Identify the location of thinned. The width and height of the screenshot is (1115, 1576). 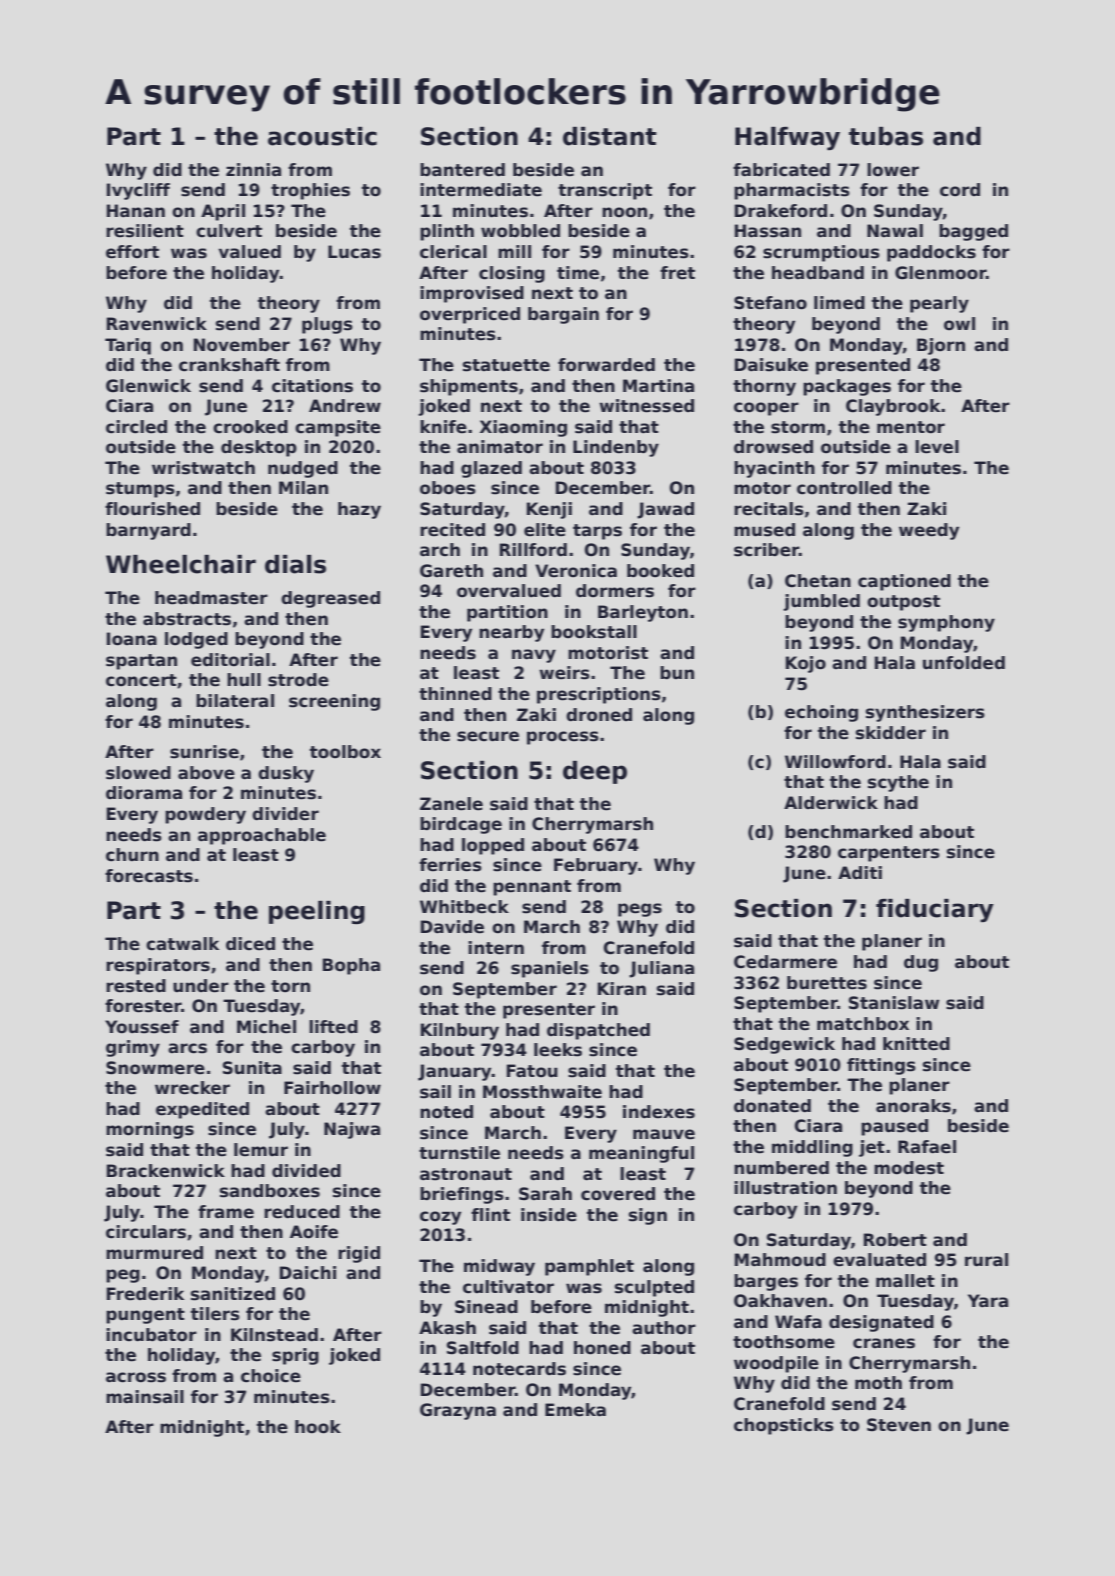
(455, 694).
